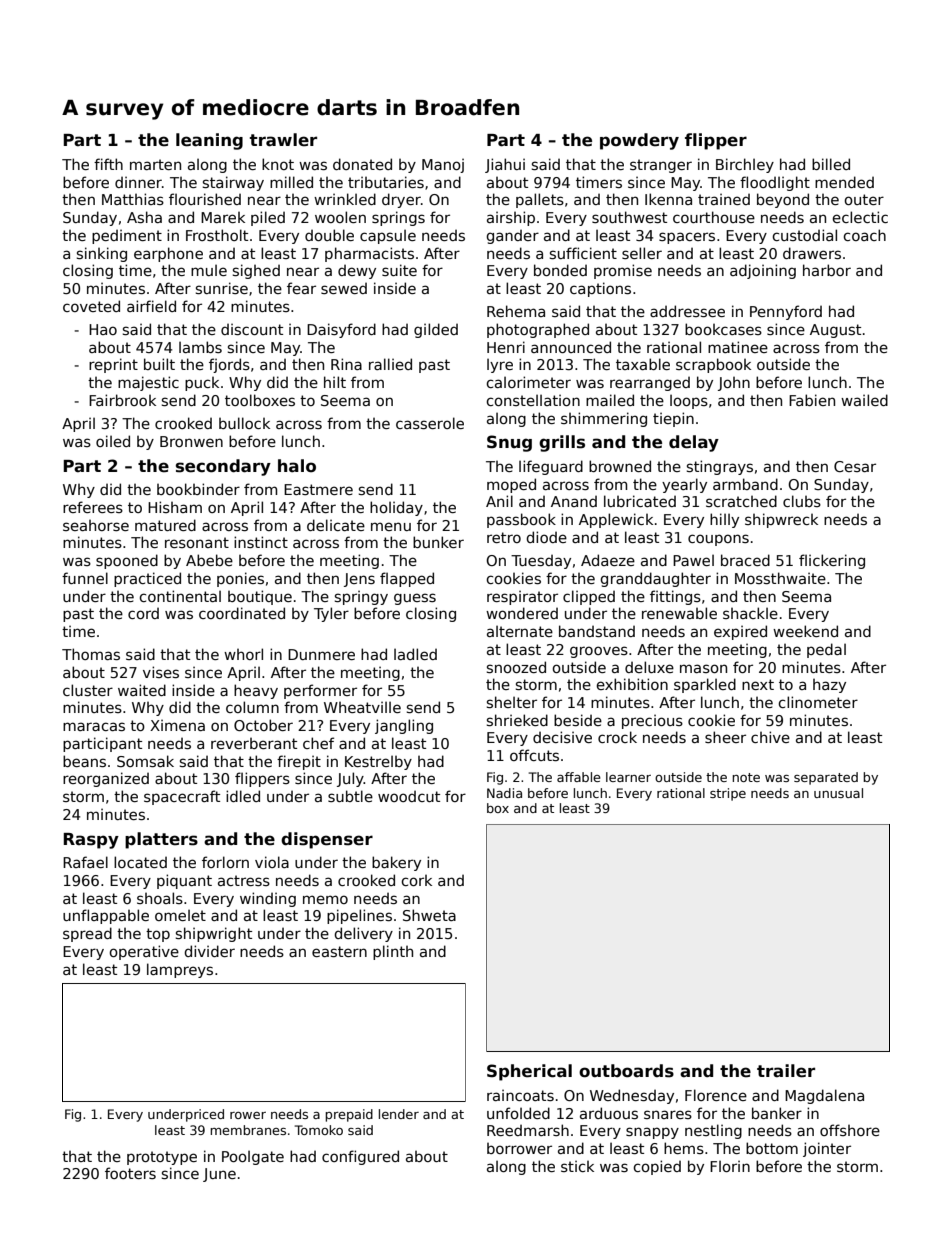 This page has width=952, height=1233. Describe the element at coordinates (261, 542) in the page. I see `instinct` at that location.
